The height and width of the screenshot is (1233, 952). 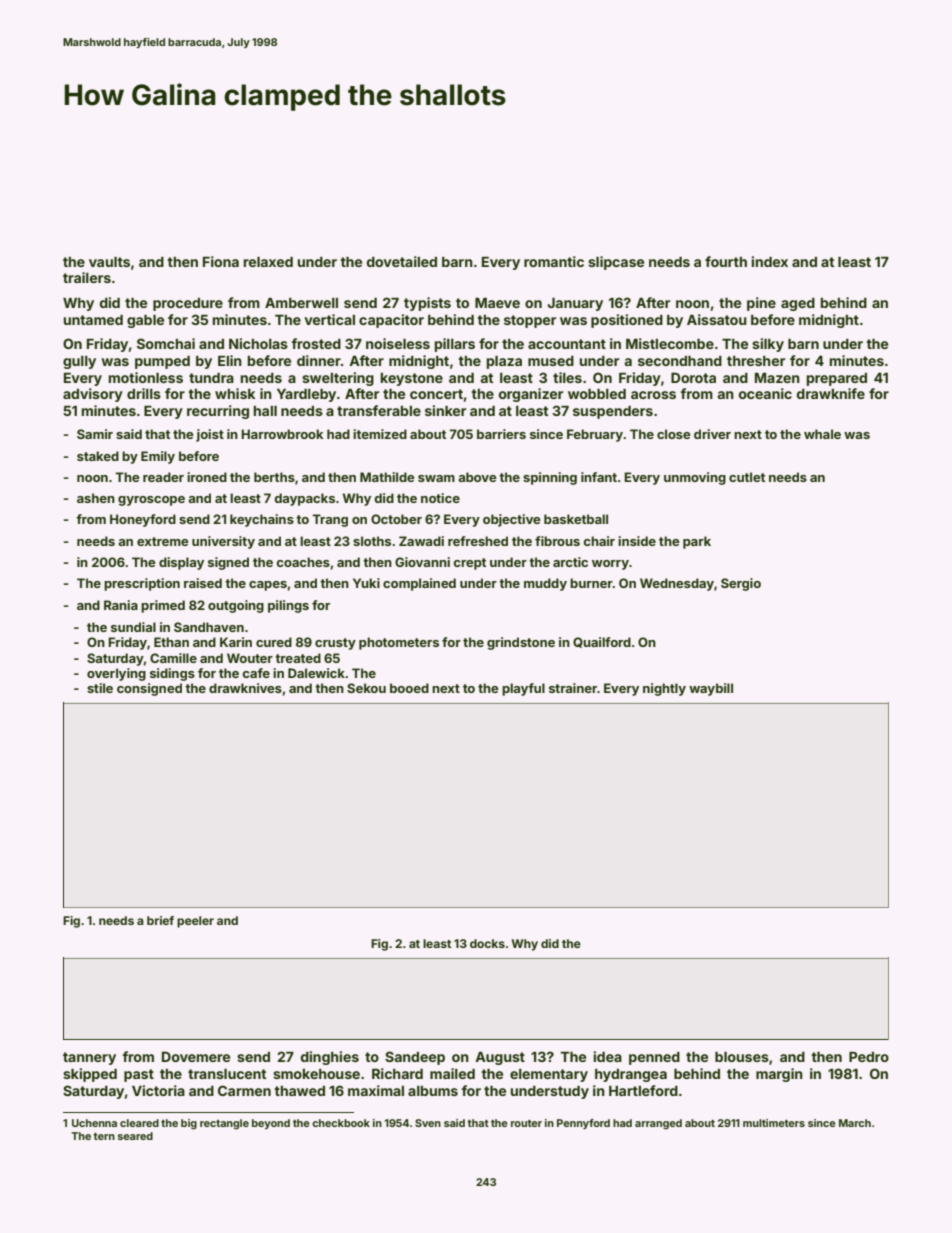 What do you see at coordinates (741, 584) in the screenshot?
I see `Sergio` at bounding box center [741, 584].
